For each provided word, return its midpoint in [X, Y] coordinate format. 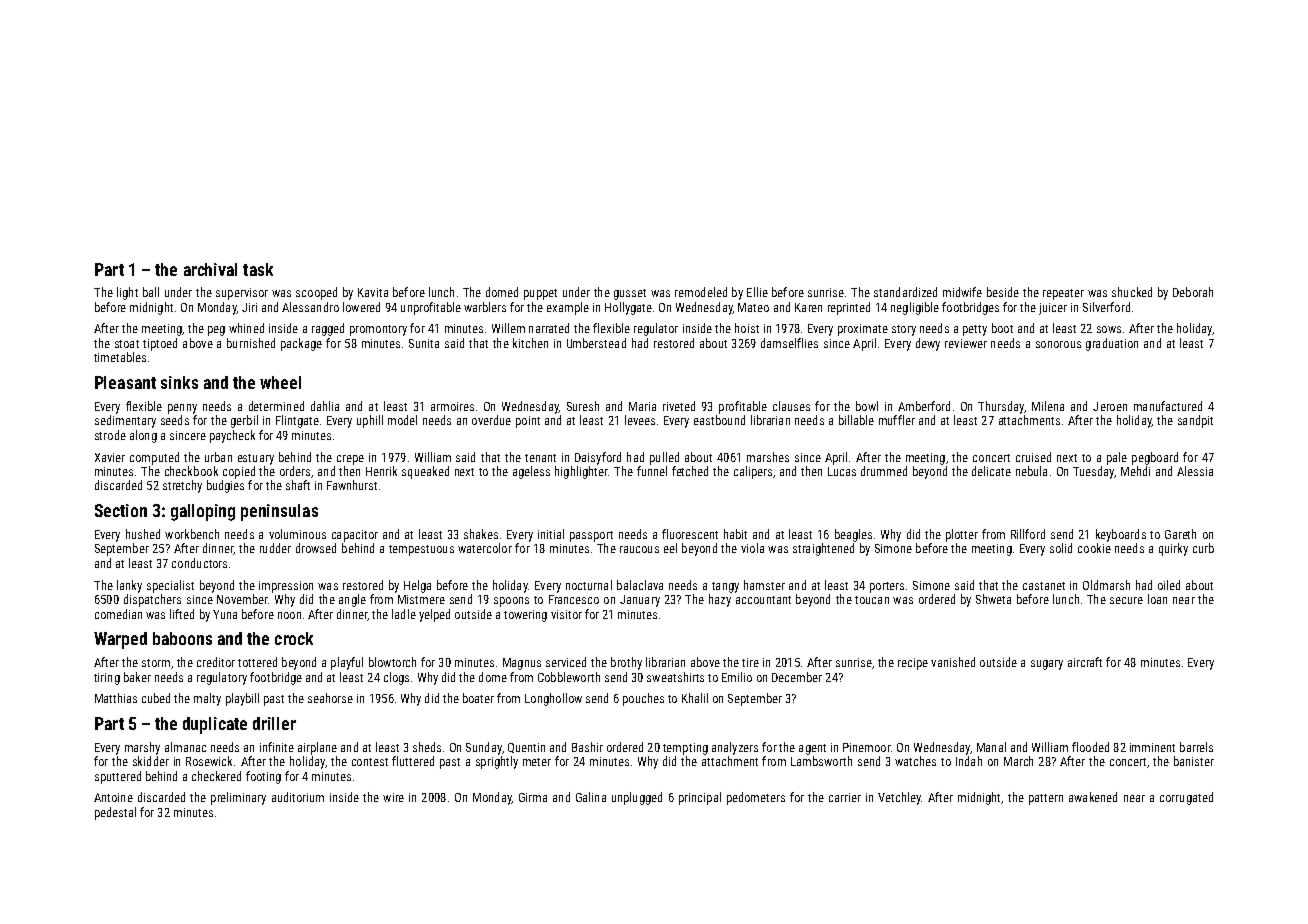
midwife [962, 292]
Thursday [1001, 407]
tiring [107, 679]
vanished [953, 662]
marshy [142, 748]
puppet [540, 294]
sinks [179, 382]
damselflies [789, 343]
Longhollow [553, 699]
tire [750, 662]
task [258, 269]
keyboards [1121, 535]
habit [735, 534]
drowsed [316, 548]
